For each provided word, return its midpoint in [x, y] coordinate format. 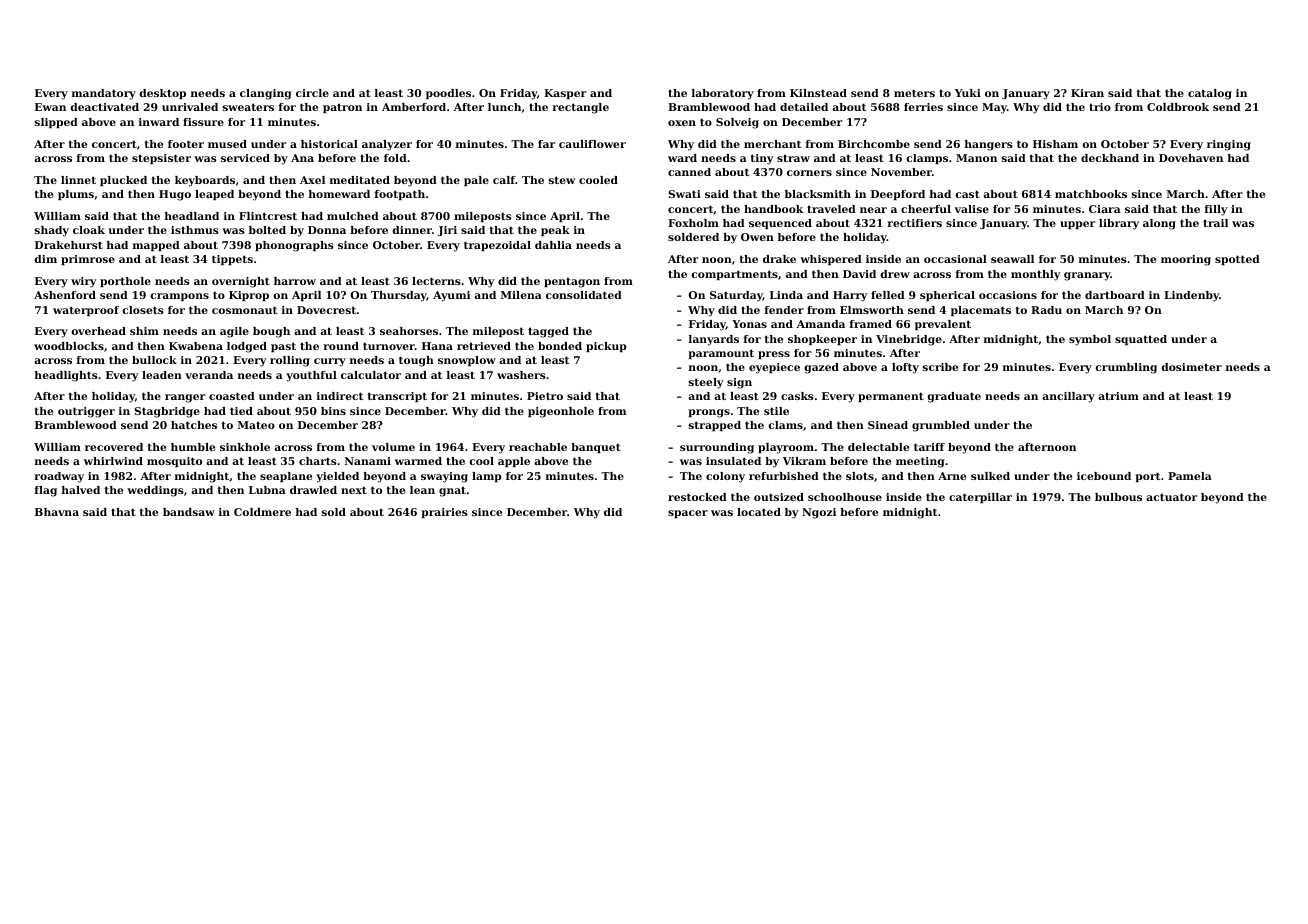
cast [967, 194]
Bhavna [57, 512]
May [994, 108]
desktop [162, 94]
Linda [786, 295]
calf [504, 180]
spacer [688, 514]
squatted [1141, 340]
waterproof [86, 311]
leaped [214, 195]
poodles [448, 94]
